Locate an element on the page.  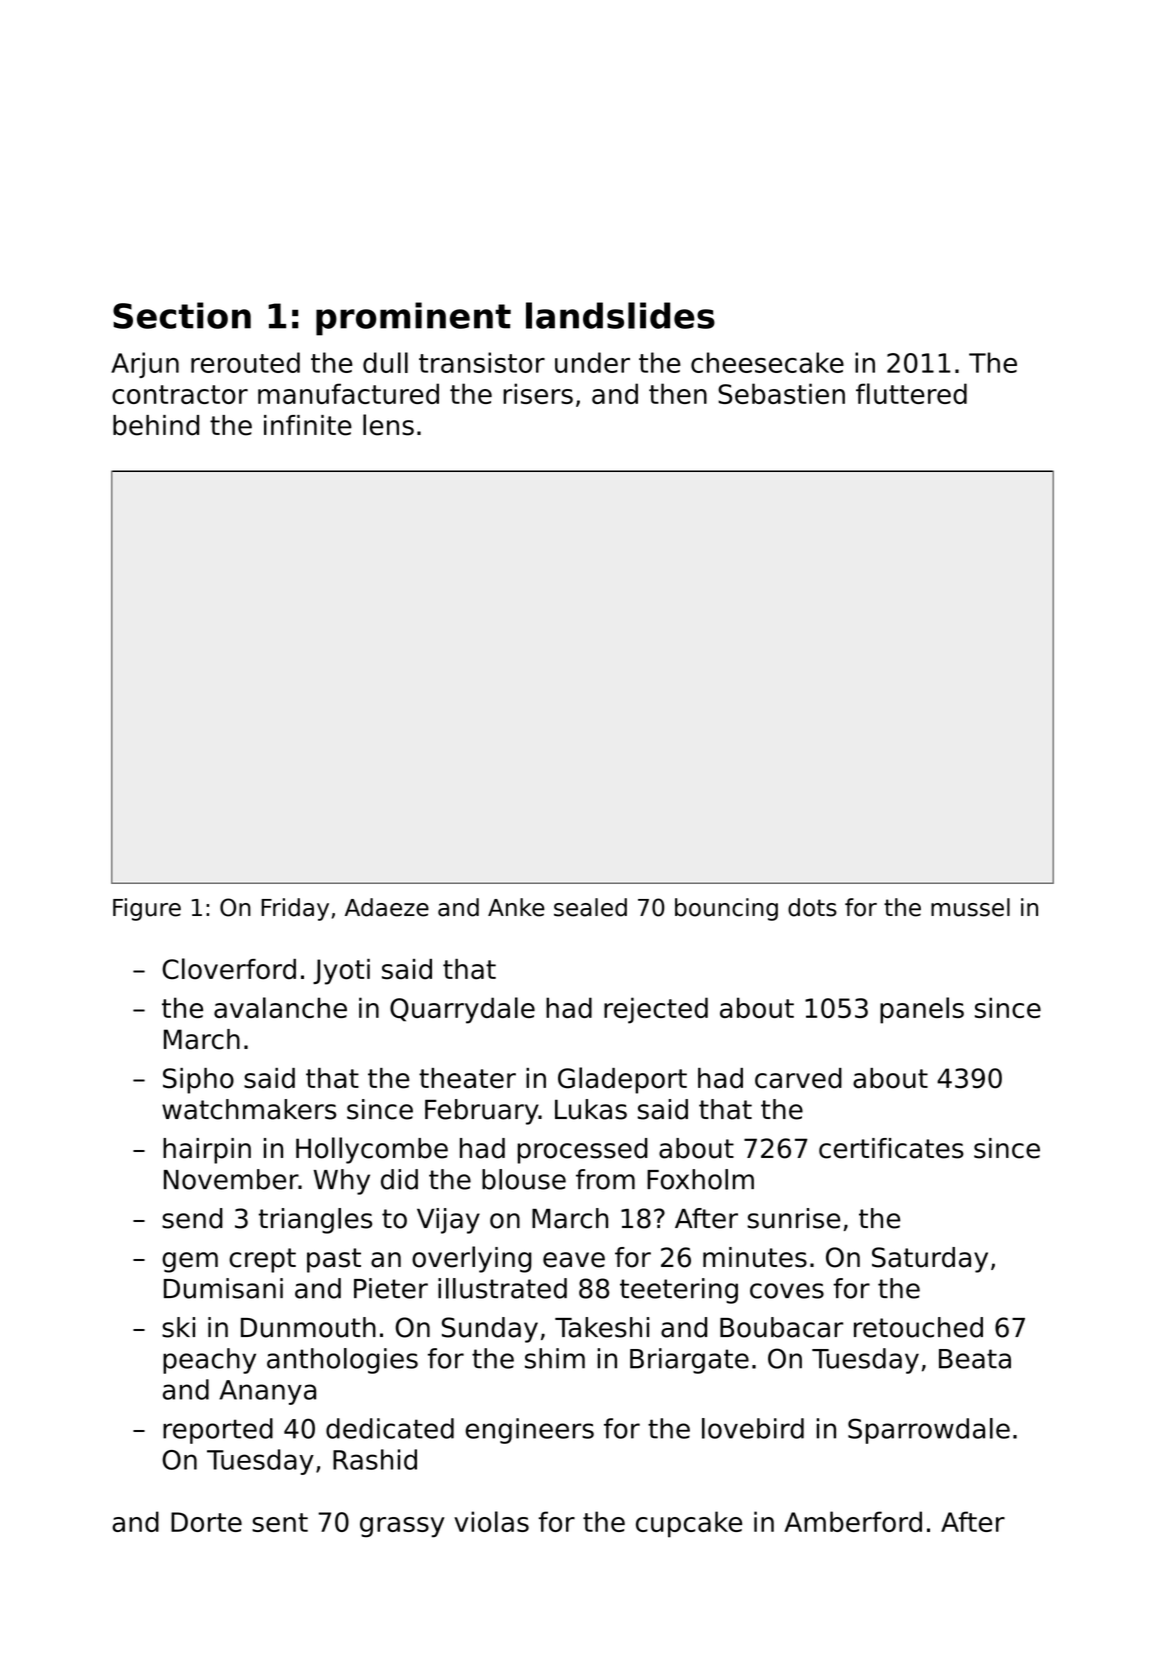
Foxholm is located at coordinates (700, 1179).
